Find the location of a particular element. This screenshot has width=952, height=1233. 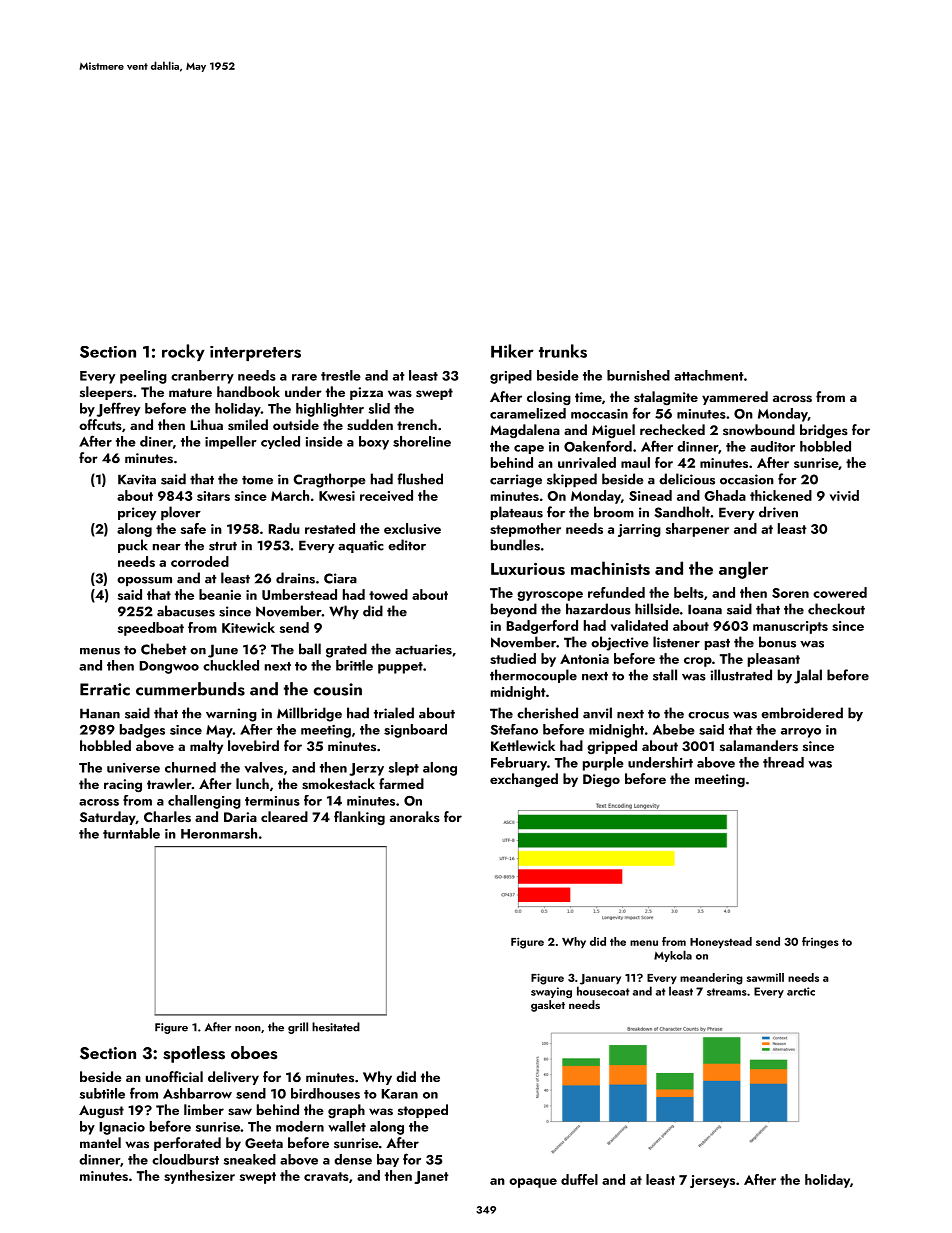

Ioana is located at coordinates (705, 609).
